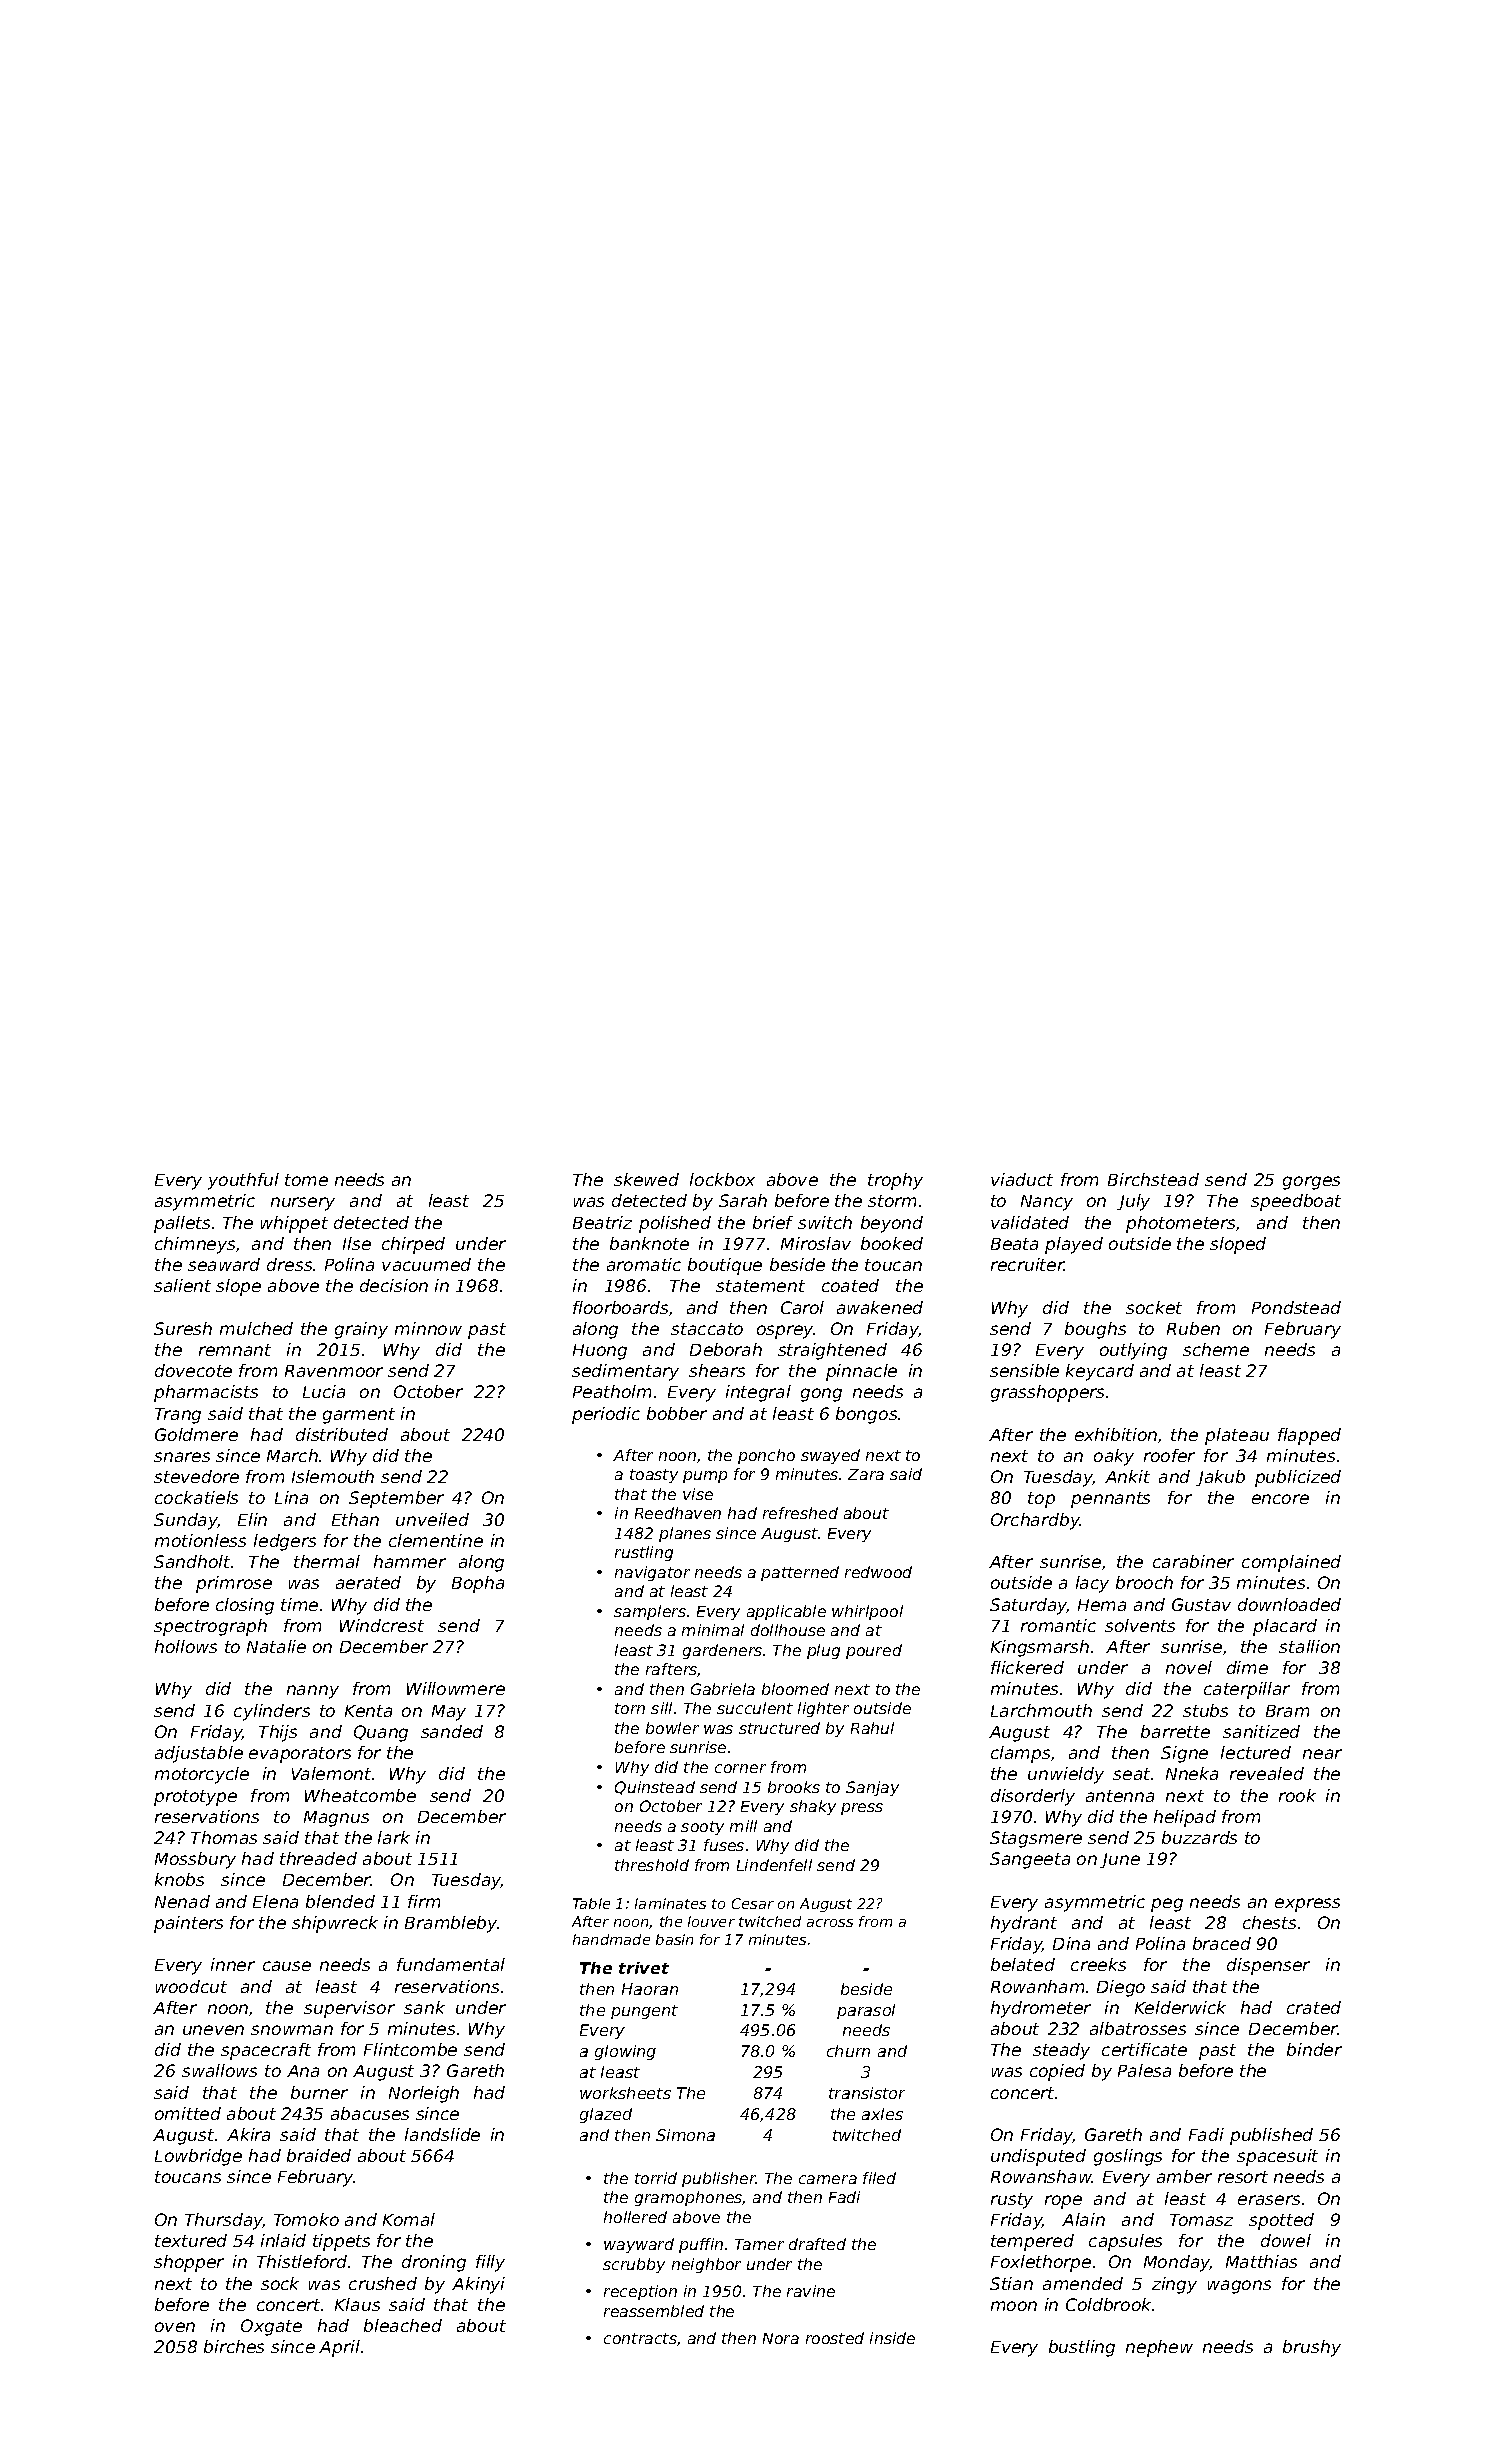 Image resolution: width=1496 pixels, height=2464 pixels. Describe the element at coordinates (1022, 1179) in the document. I see `viaduct` at that location.
